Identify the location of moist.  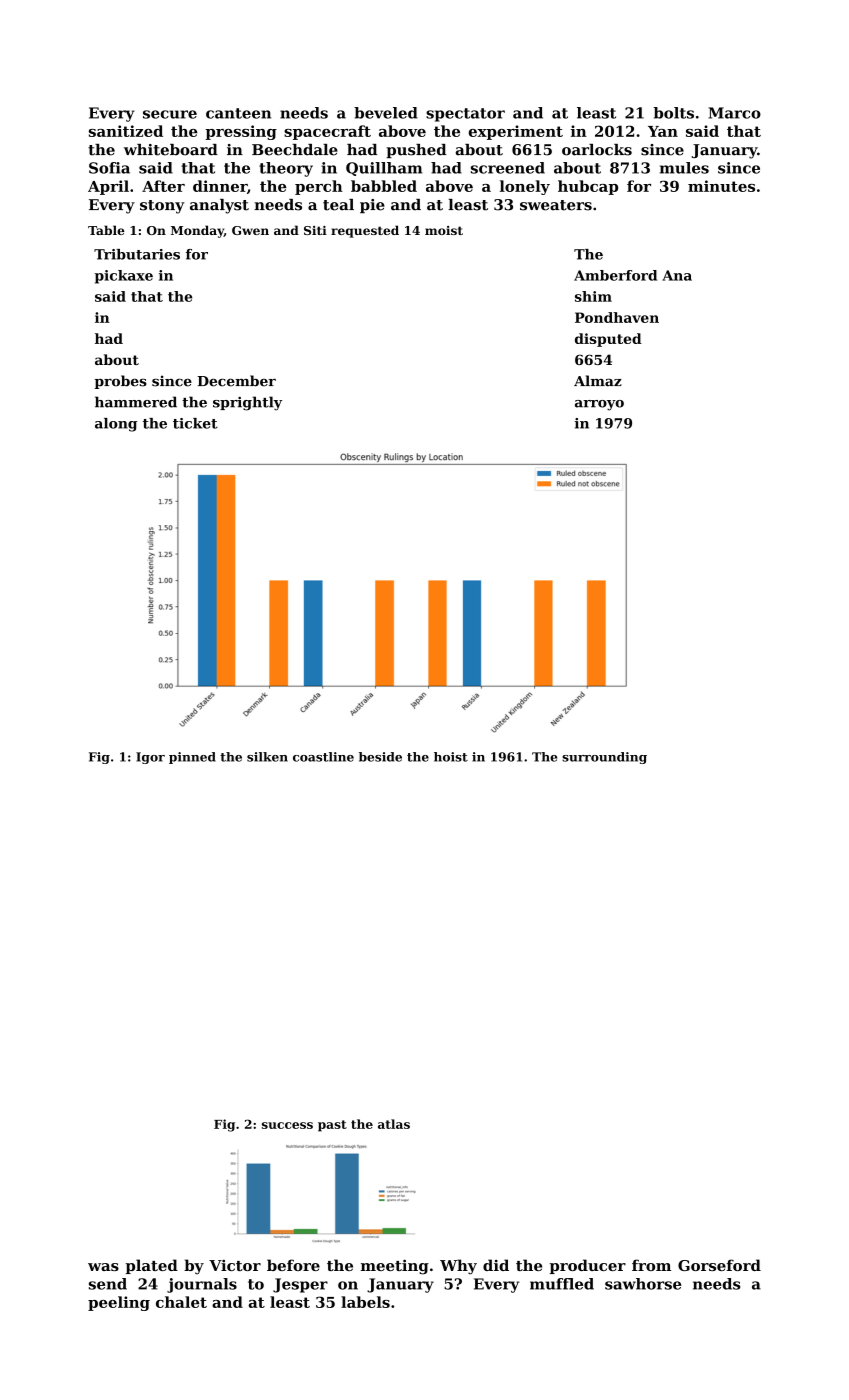
(444, 230).
